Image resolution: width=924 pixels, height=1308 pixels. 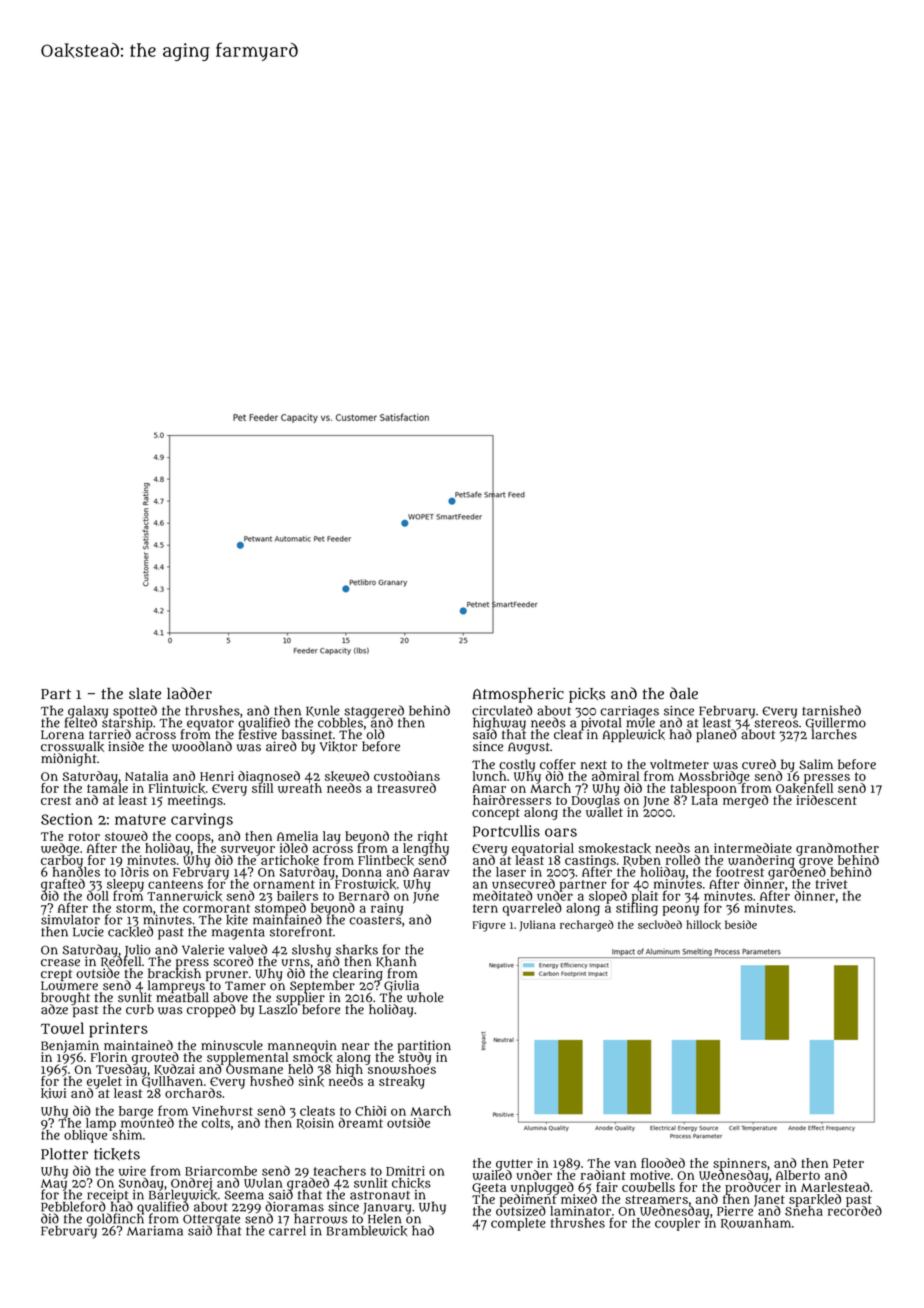 What do you see at coordinates (797, 873) in the screenshot?
I see `gardened` at bounding box center [797, 873].
